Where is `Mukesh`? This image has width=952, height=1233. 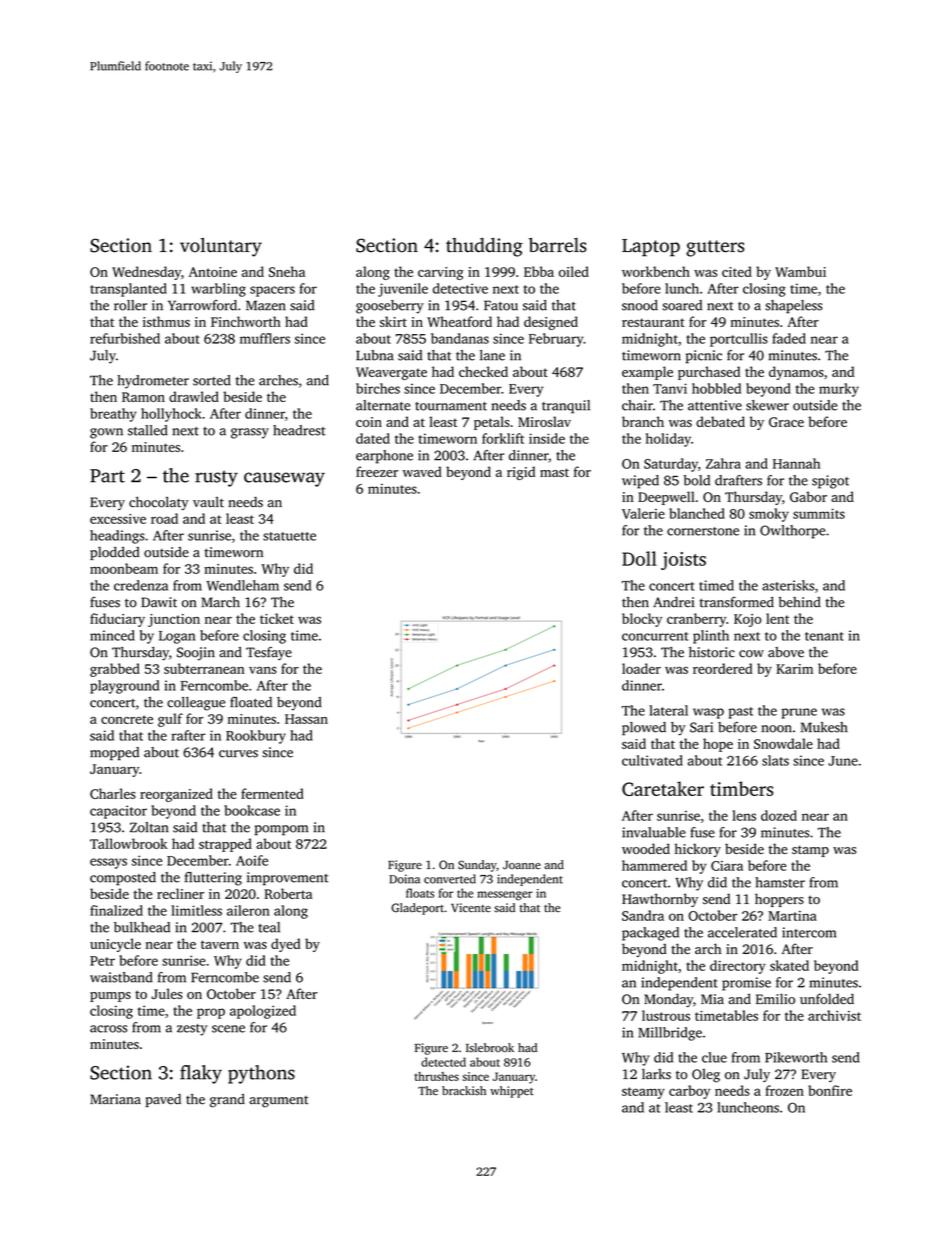 Mukesh is located at coordinates (824, 727).
